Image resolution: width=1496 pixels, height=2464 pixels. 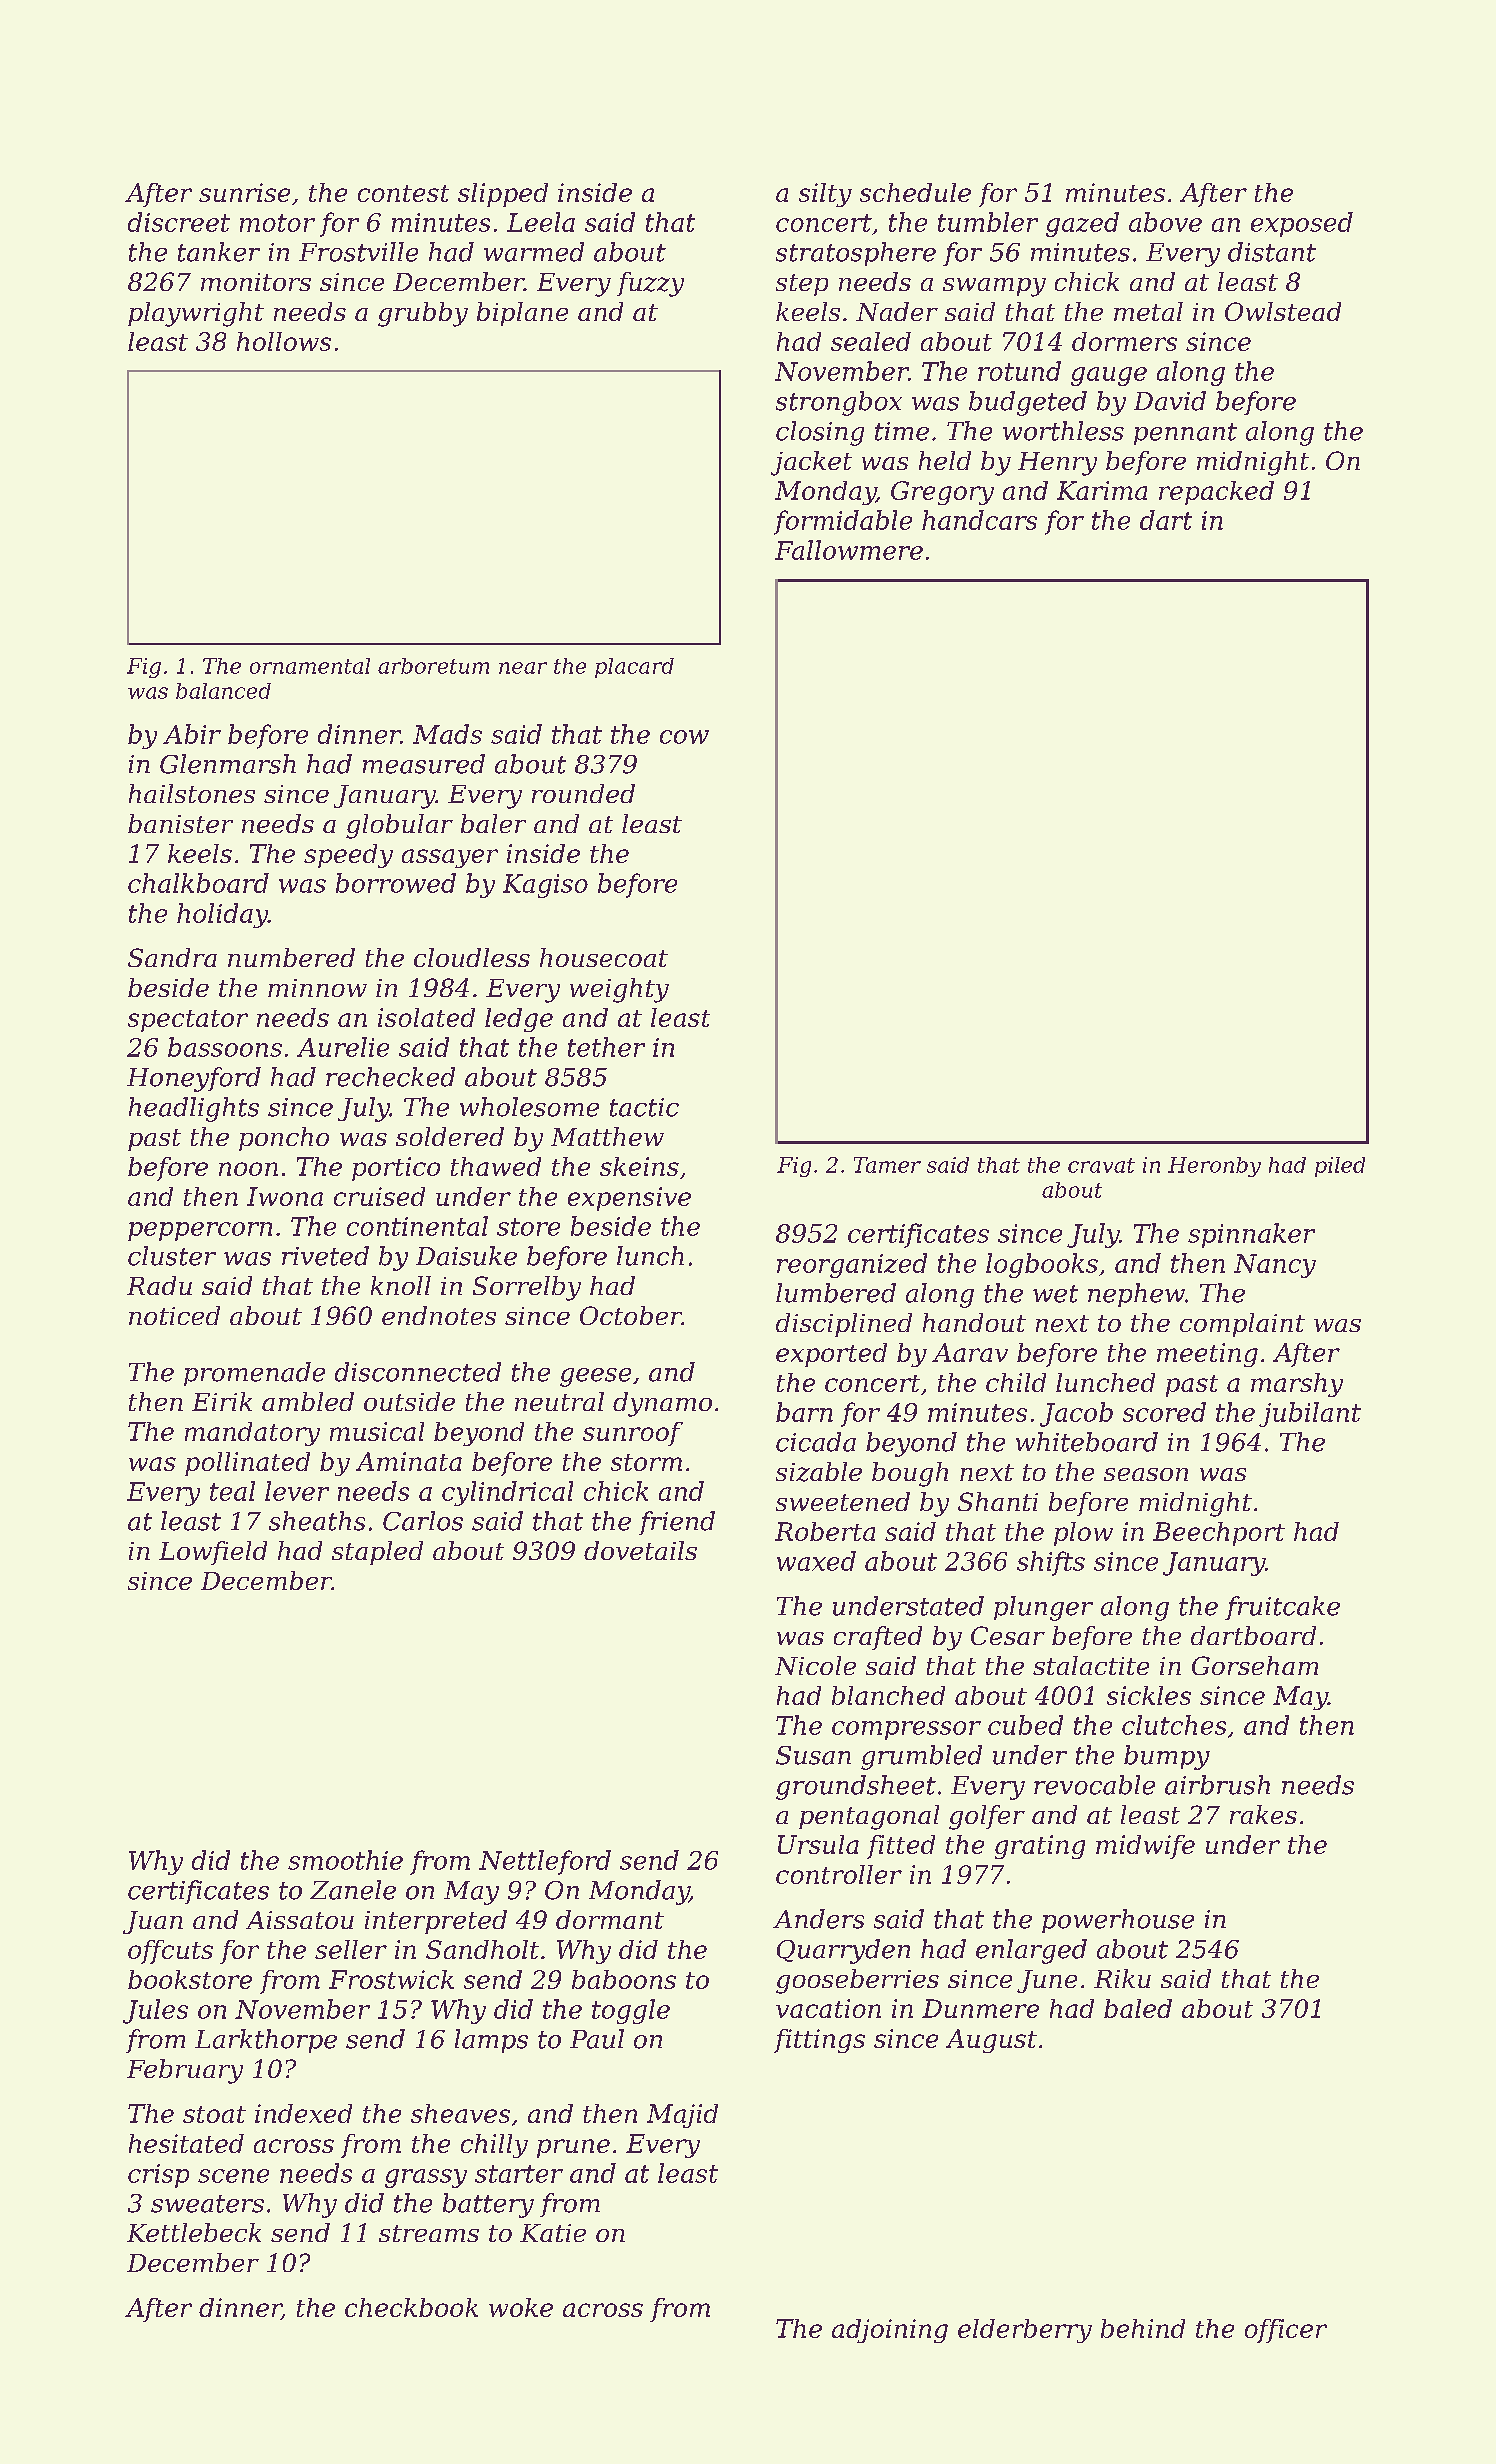 What do you see at coordinates (348, 856) in the page?
I see `speedy` at bounding box center [348, 856].
